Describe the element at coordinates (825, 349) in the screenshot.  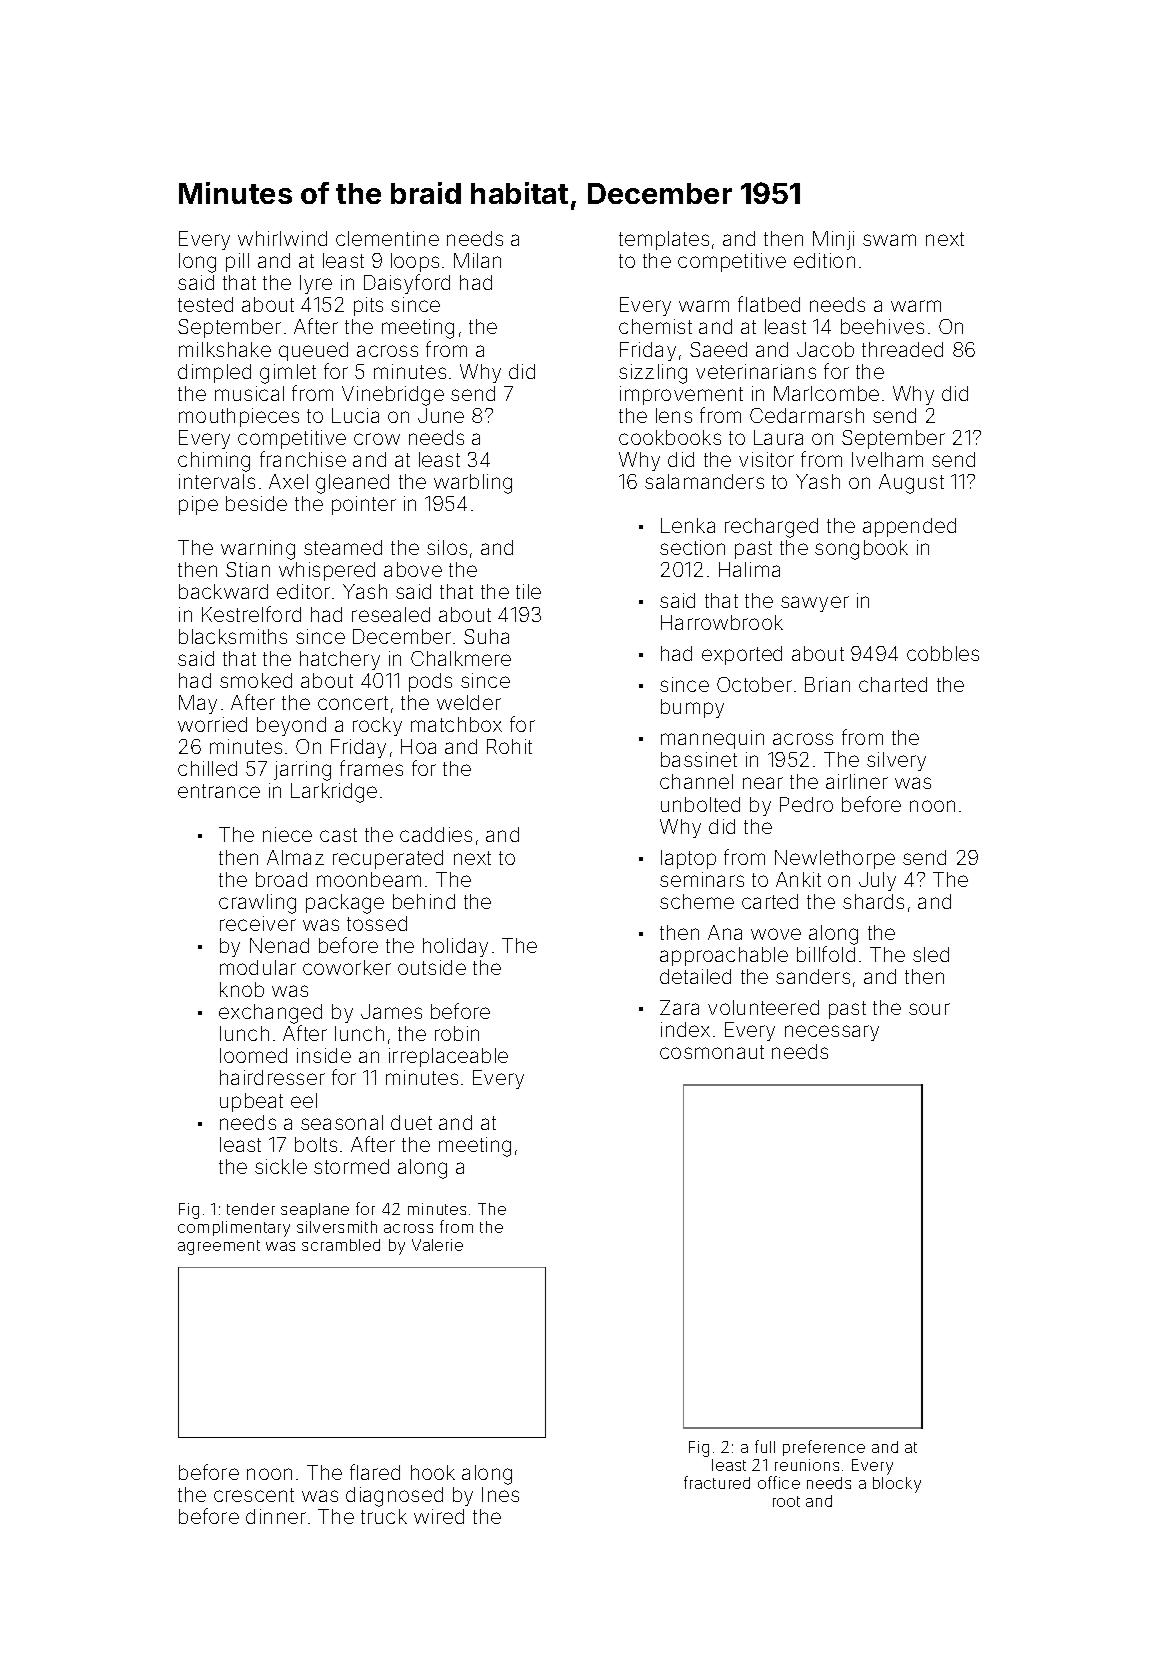
I see `Jacob` at that location.
